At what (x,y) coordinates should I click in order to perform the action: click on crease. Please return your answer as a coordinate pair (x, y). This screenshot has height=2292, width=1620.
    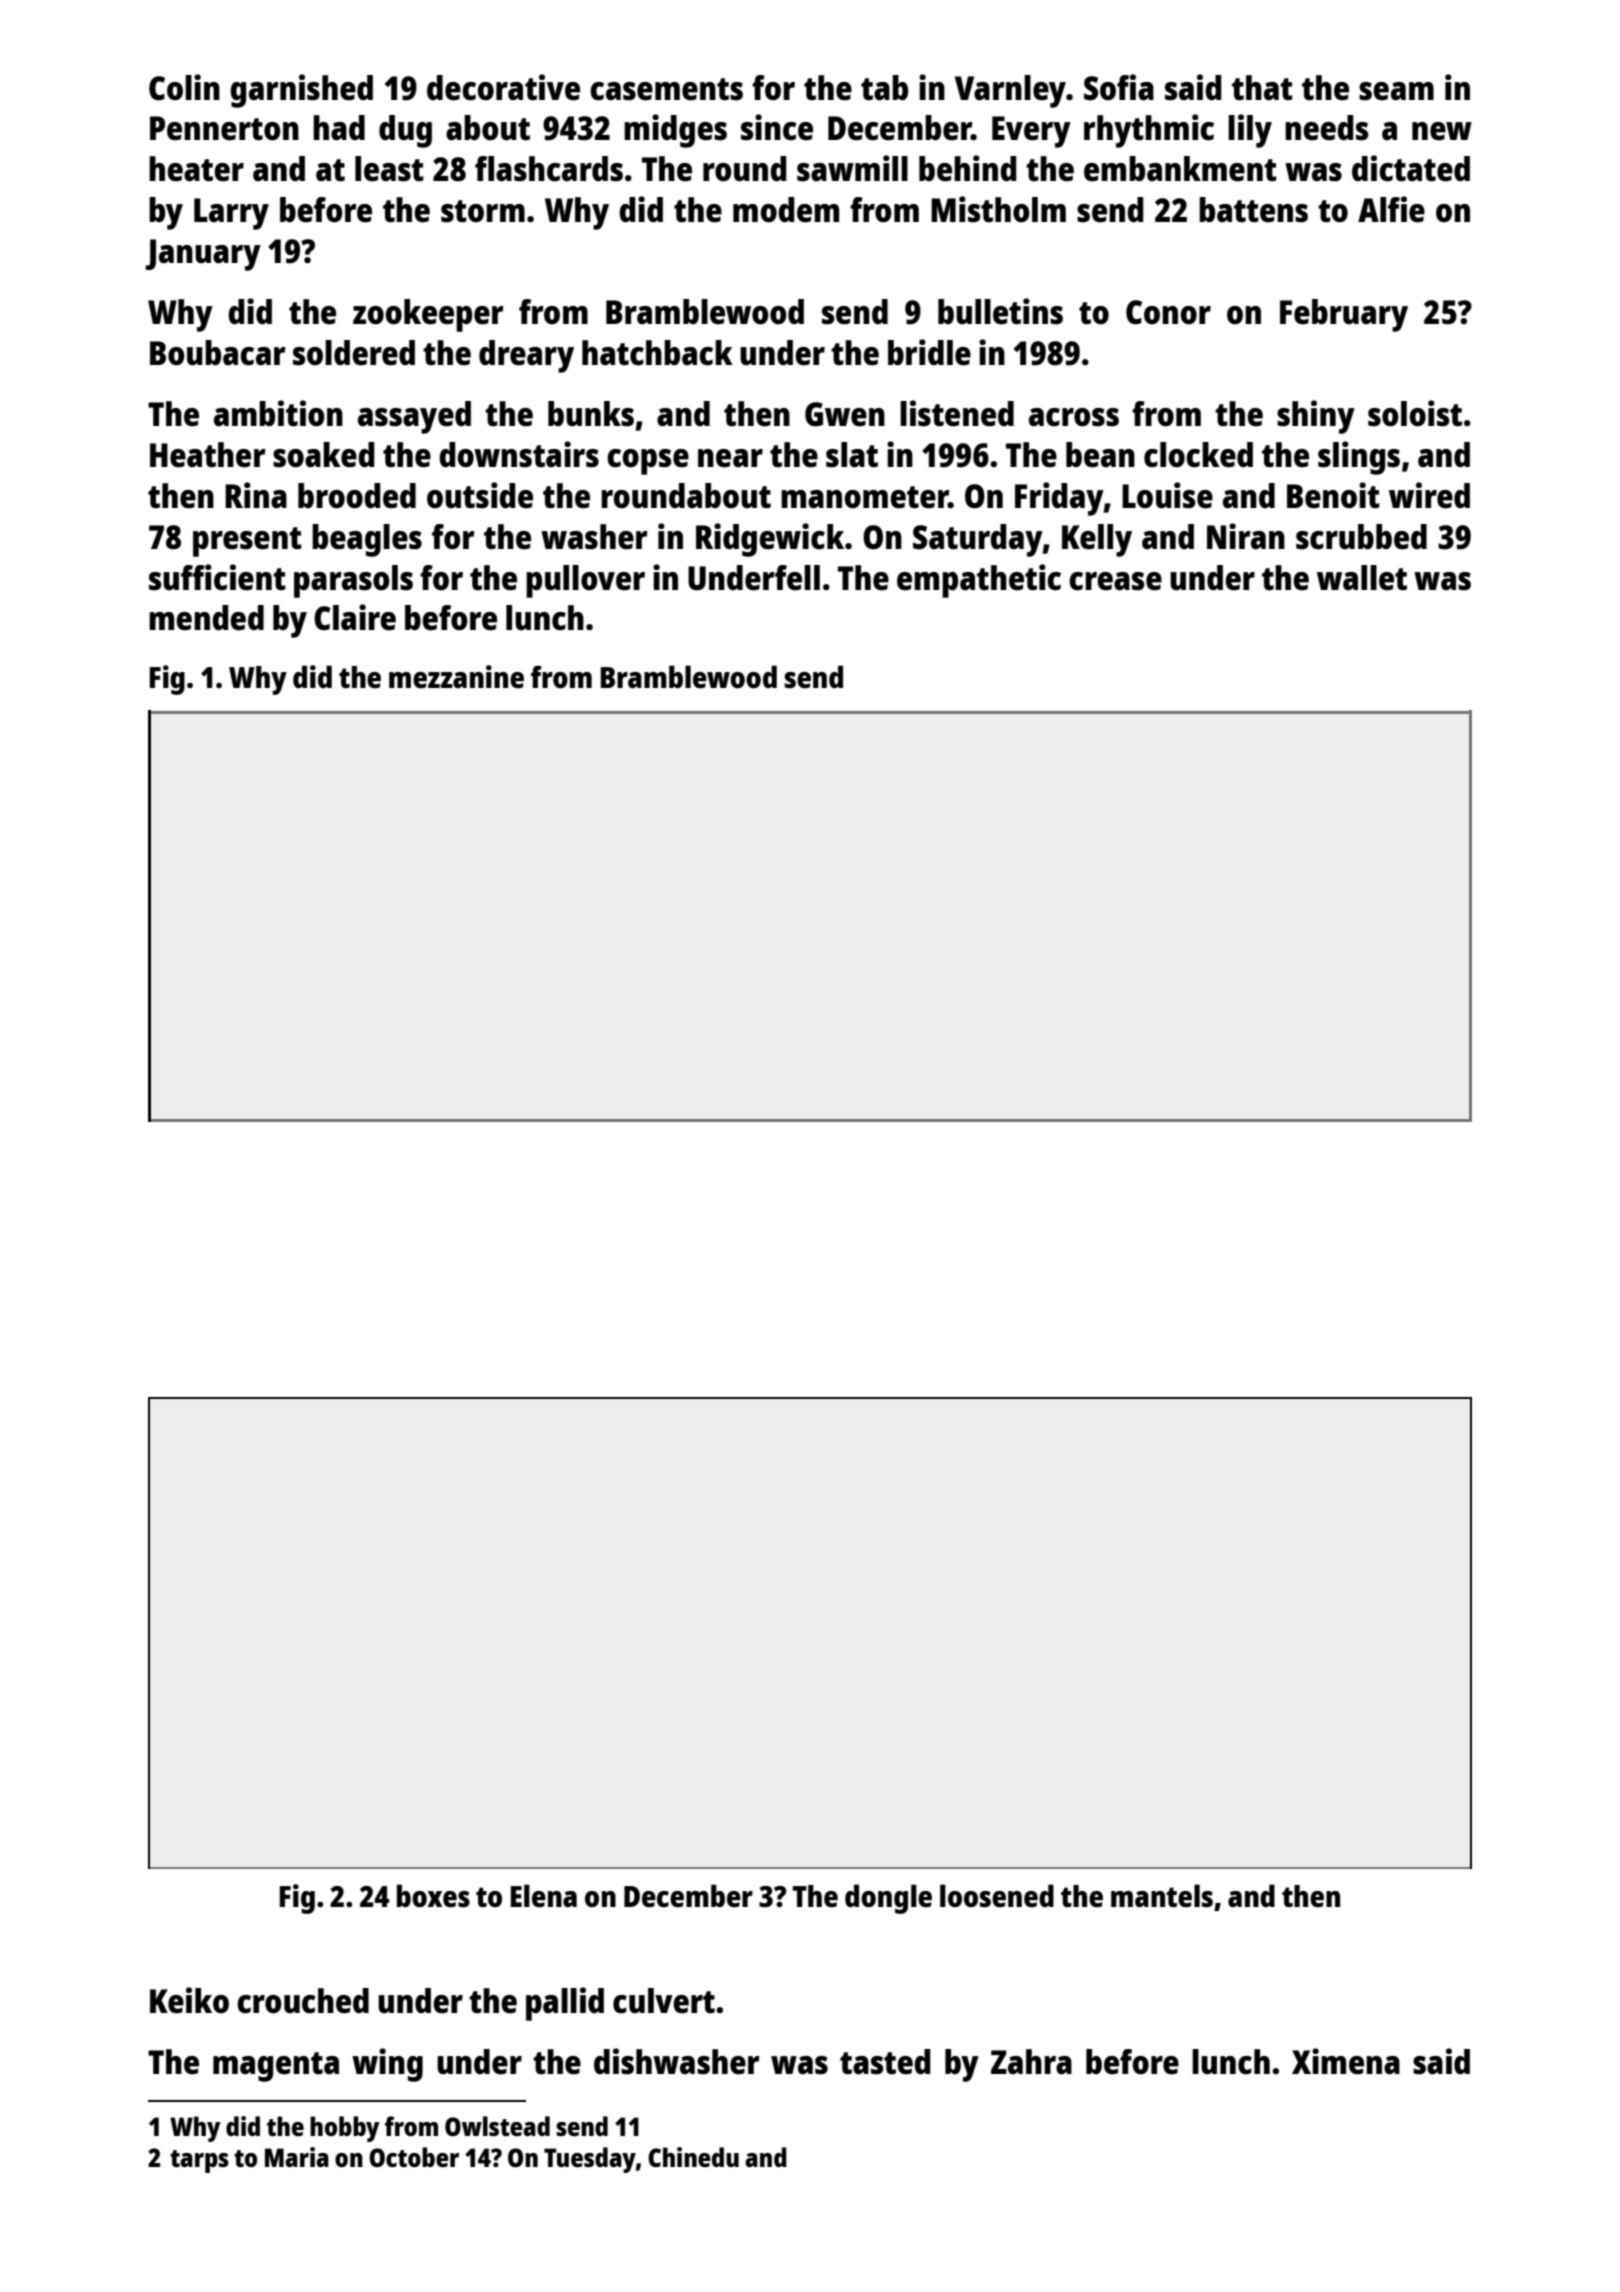
    Looking at the image, I should click on (1115, 581).
